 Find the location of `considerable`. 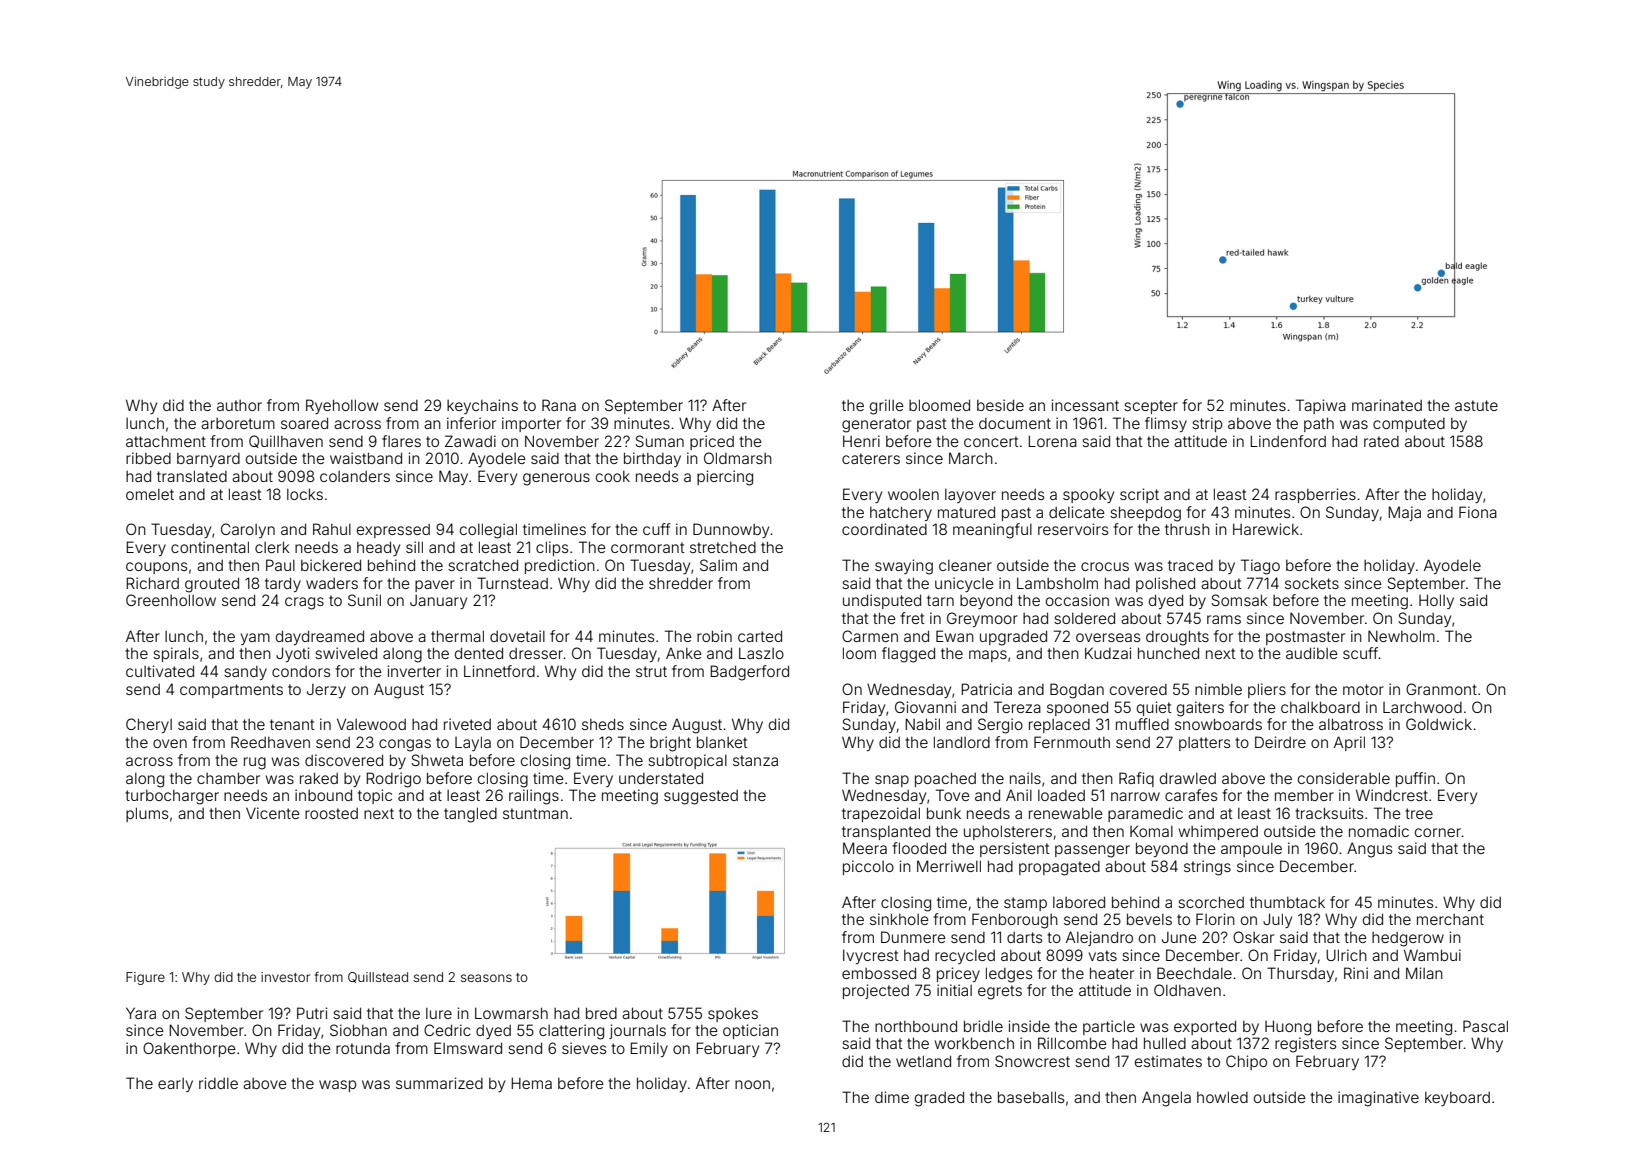

considerable is located at coordinates (1344, 778).
